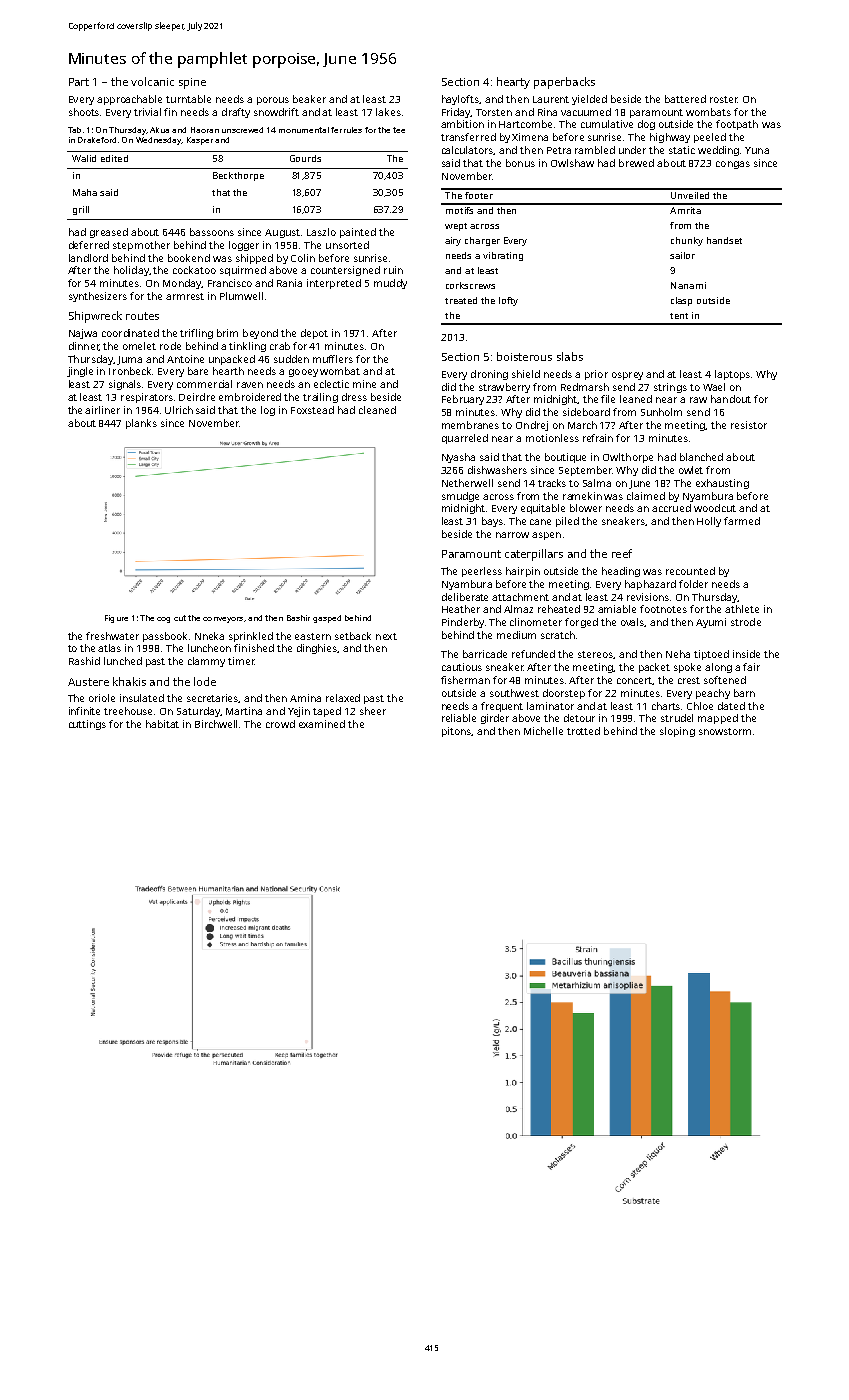 The image size is (849, 1400). Describe the element at coordinates (309, 99) in the screenshot. I see `beaker` at that location.
